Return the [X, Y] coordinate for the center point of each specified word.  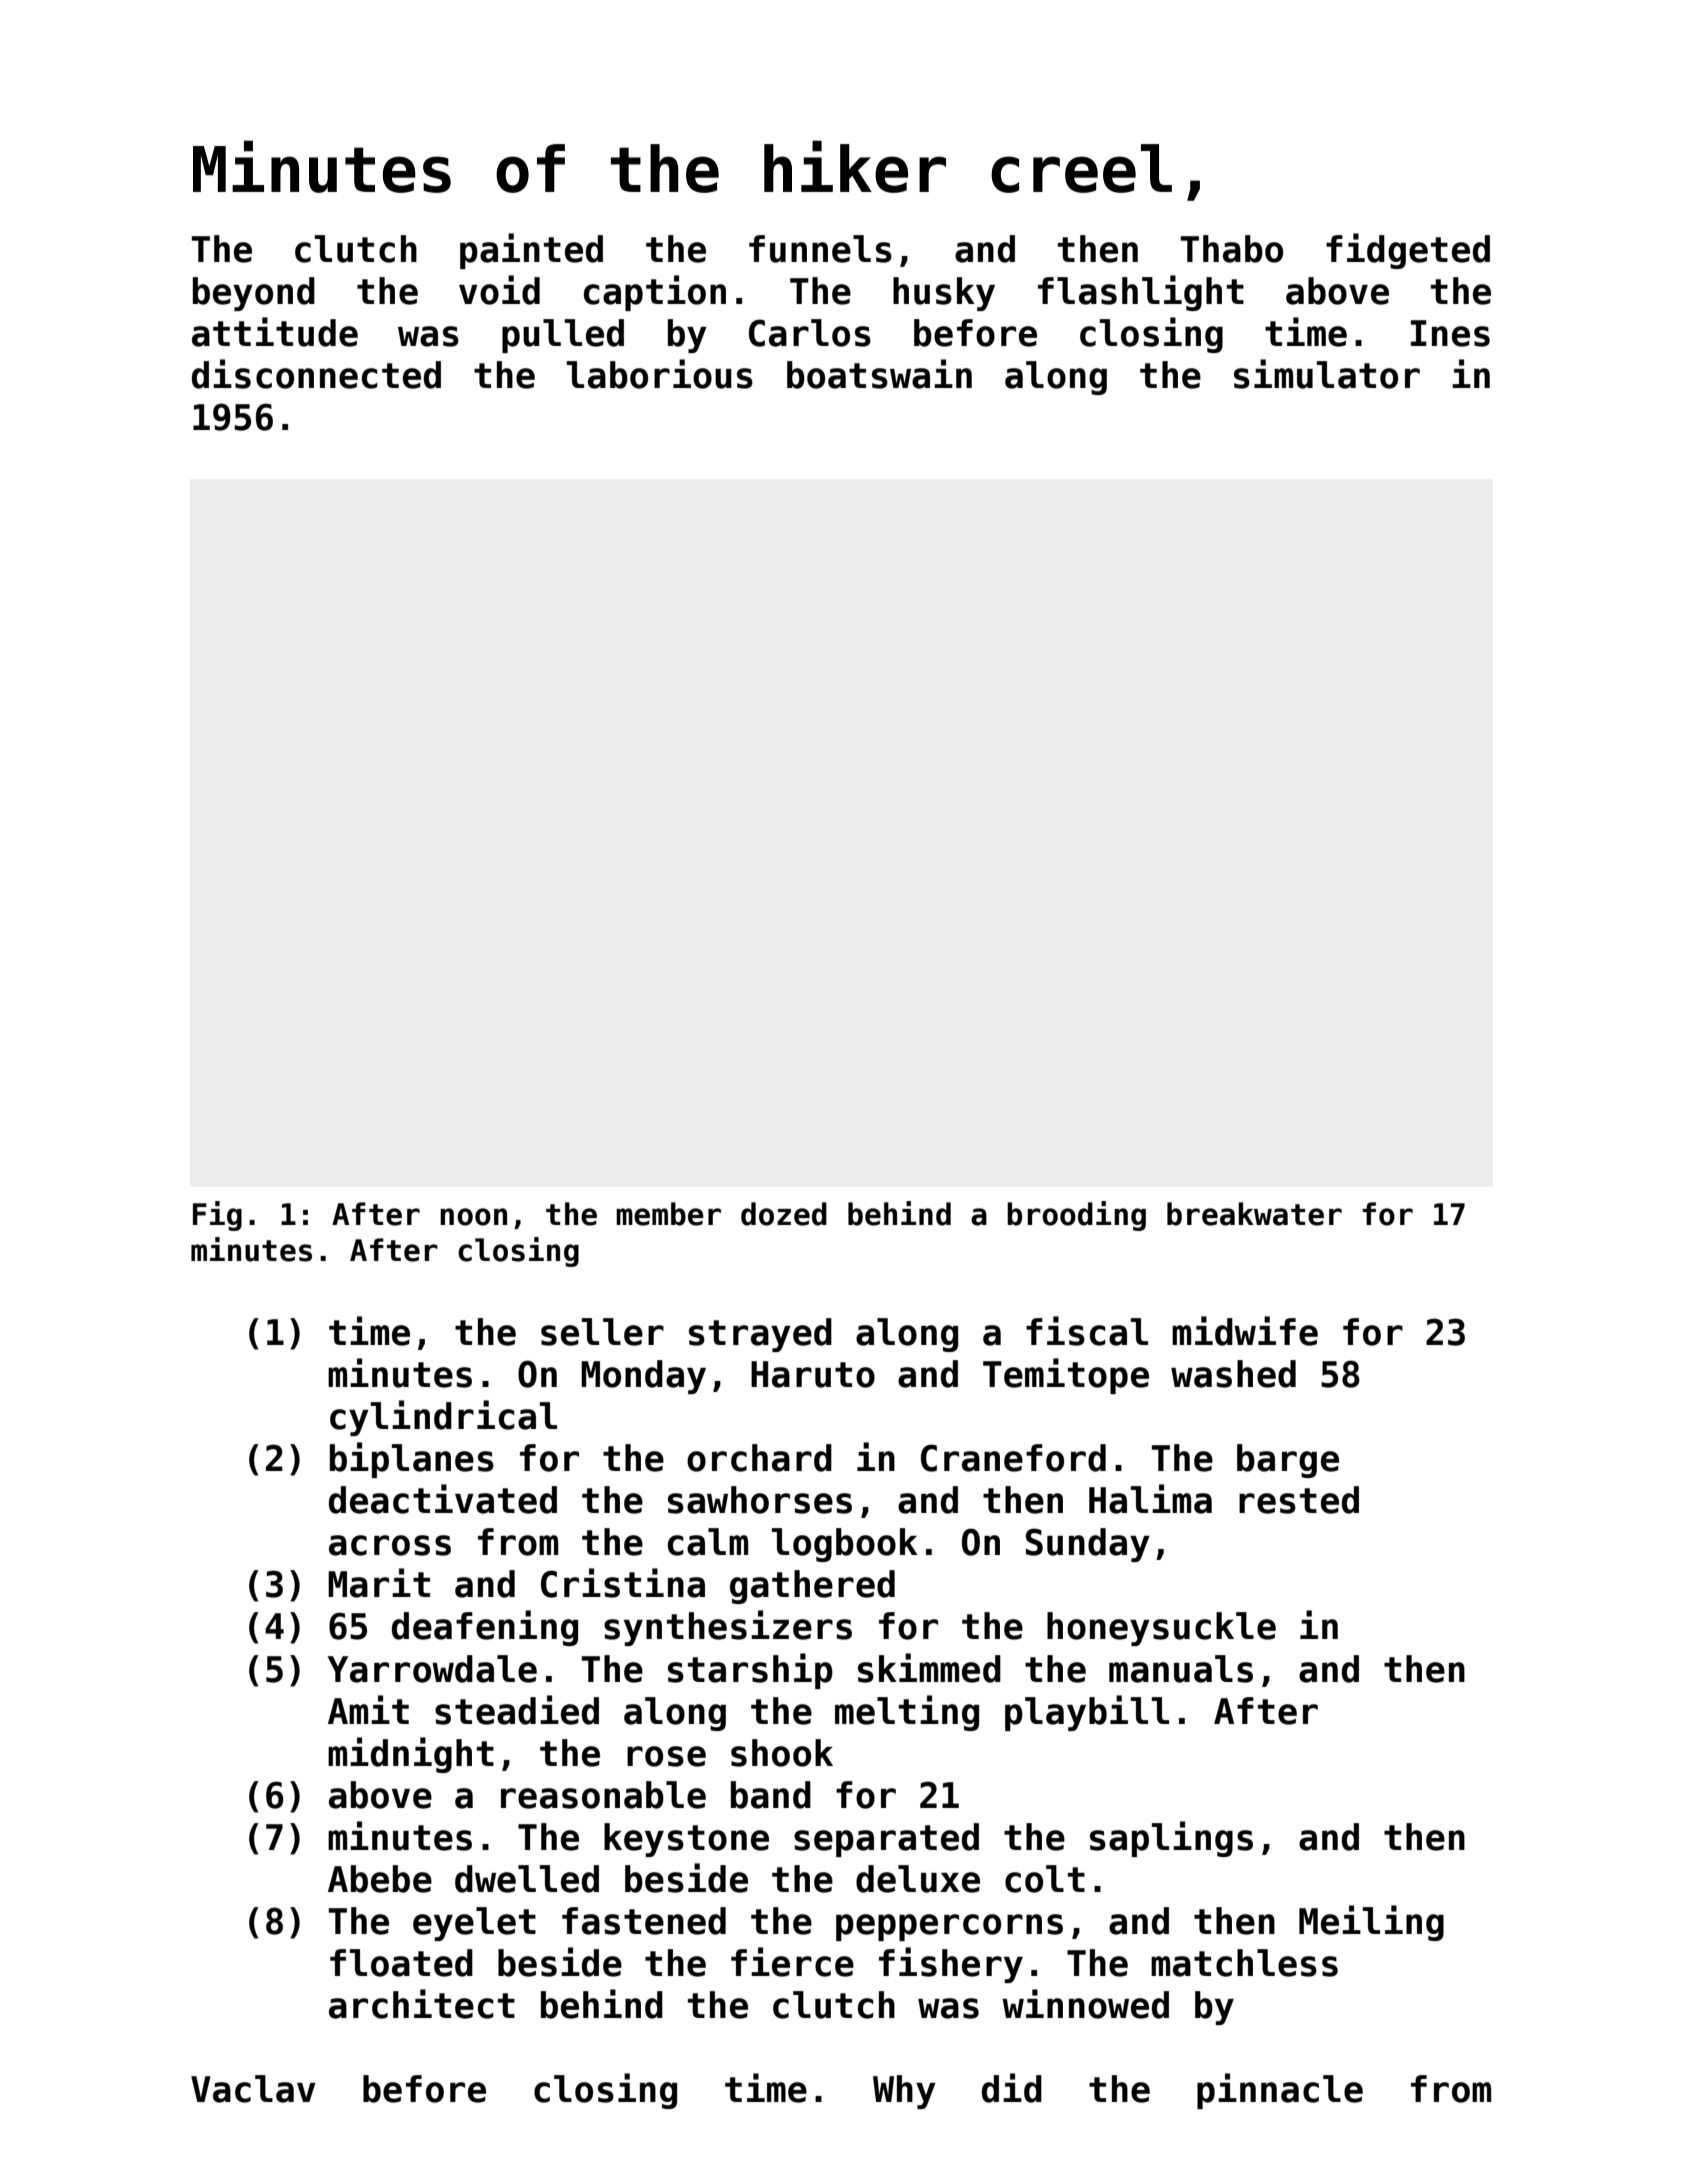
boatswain [879, 374]
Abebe [380, 1879]
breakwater [1254, 1214]
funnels [820, 249]
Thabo [1232, 249]
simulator [1327, 374]
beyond [254, 294]
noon [473, 1217]
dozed [784, 1214]
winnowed [1085, 2004]
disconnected [316, 374]
